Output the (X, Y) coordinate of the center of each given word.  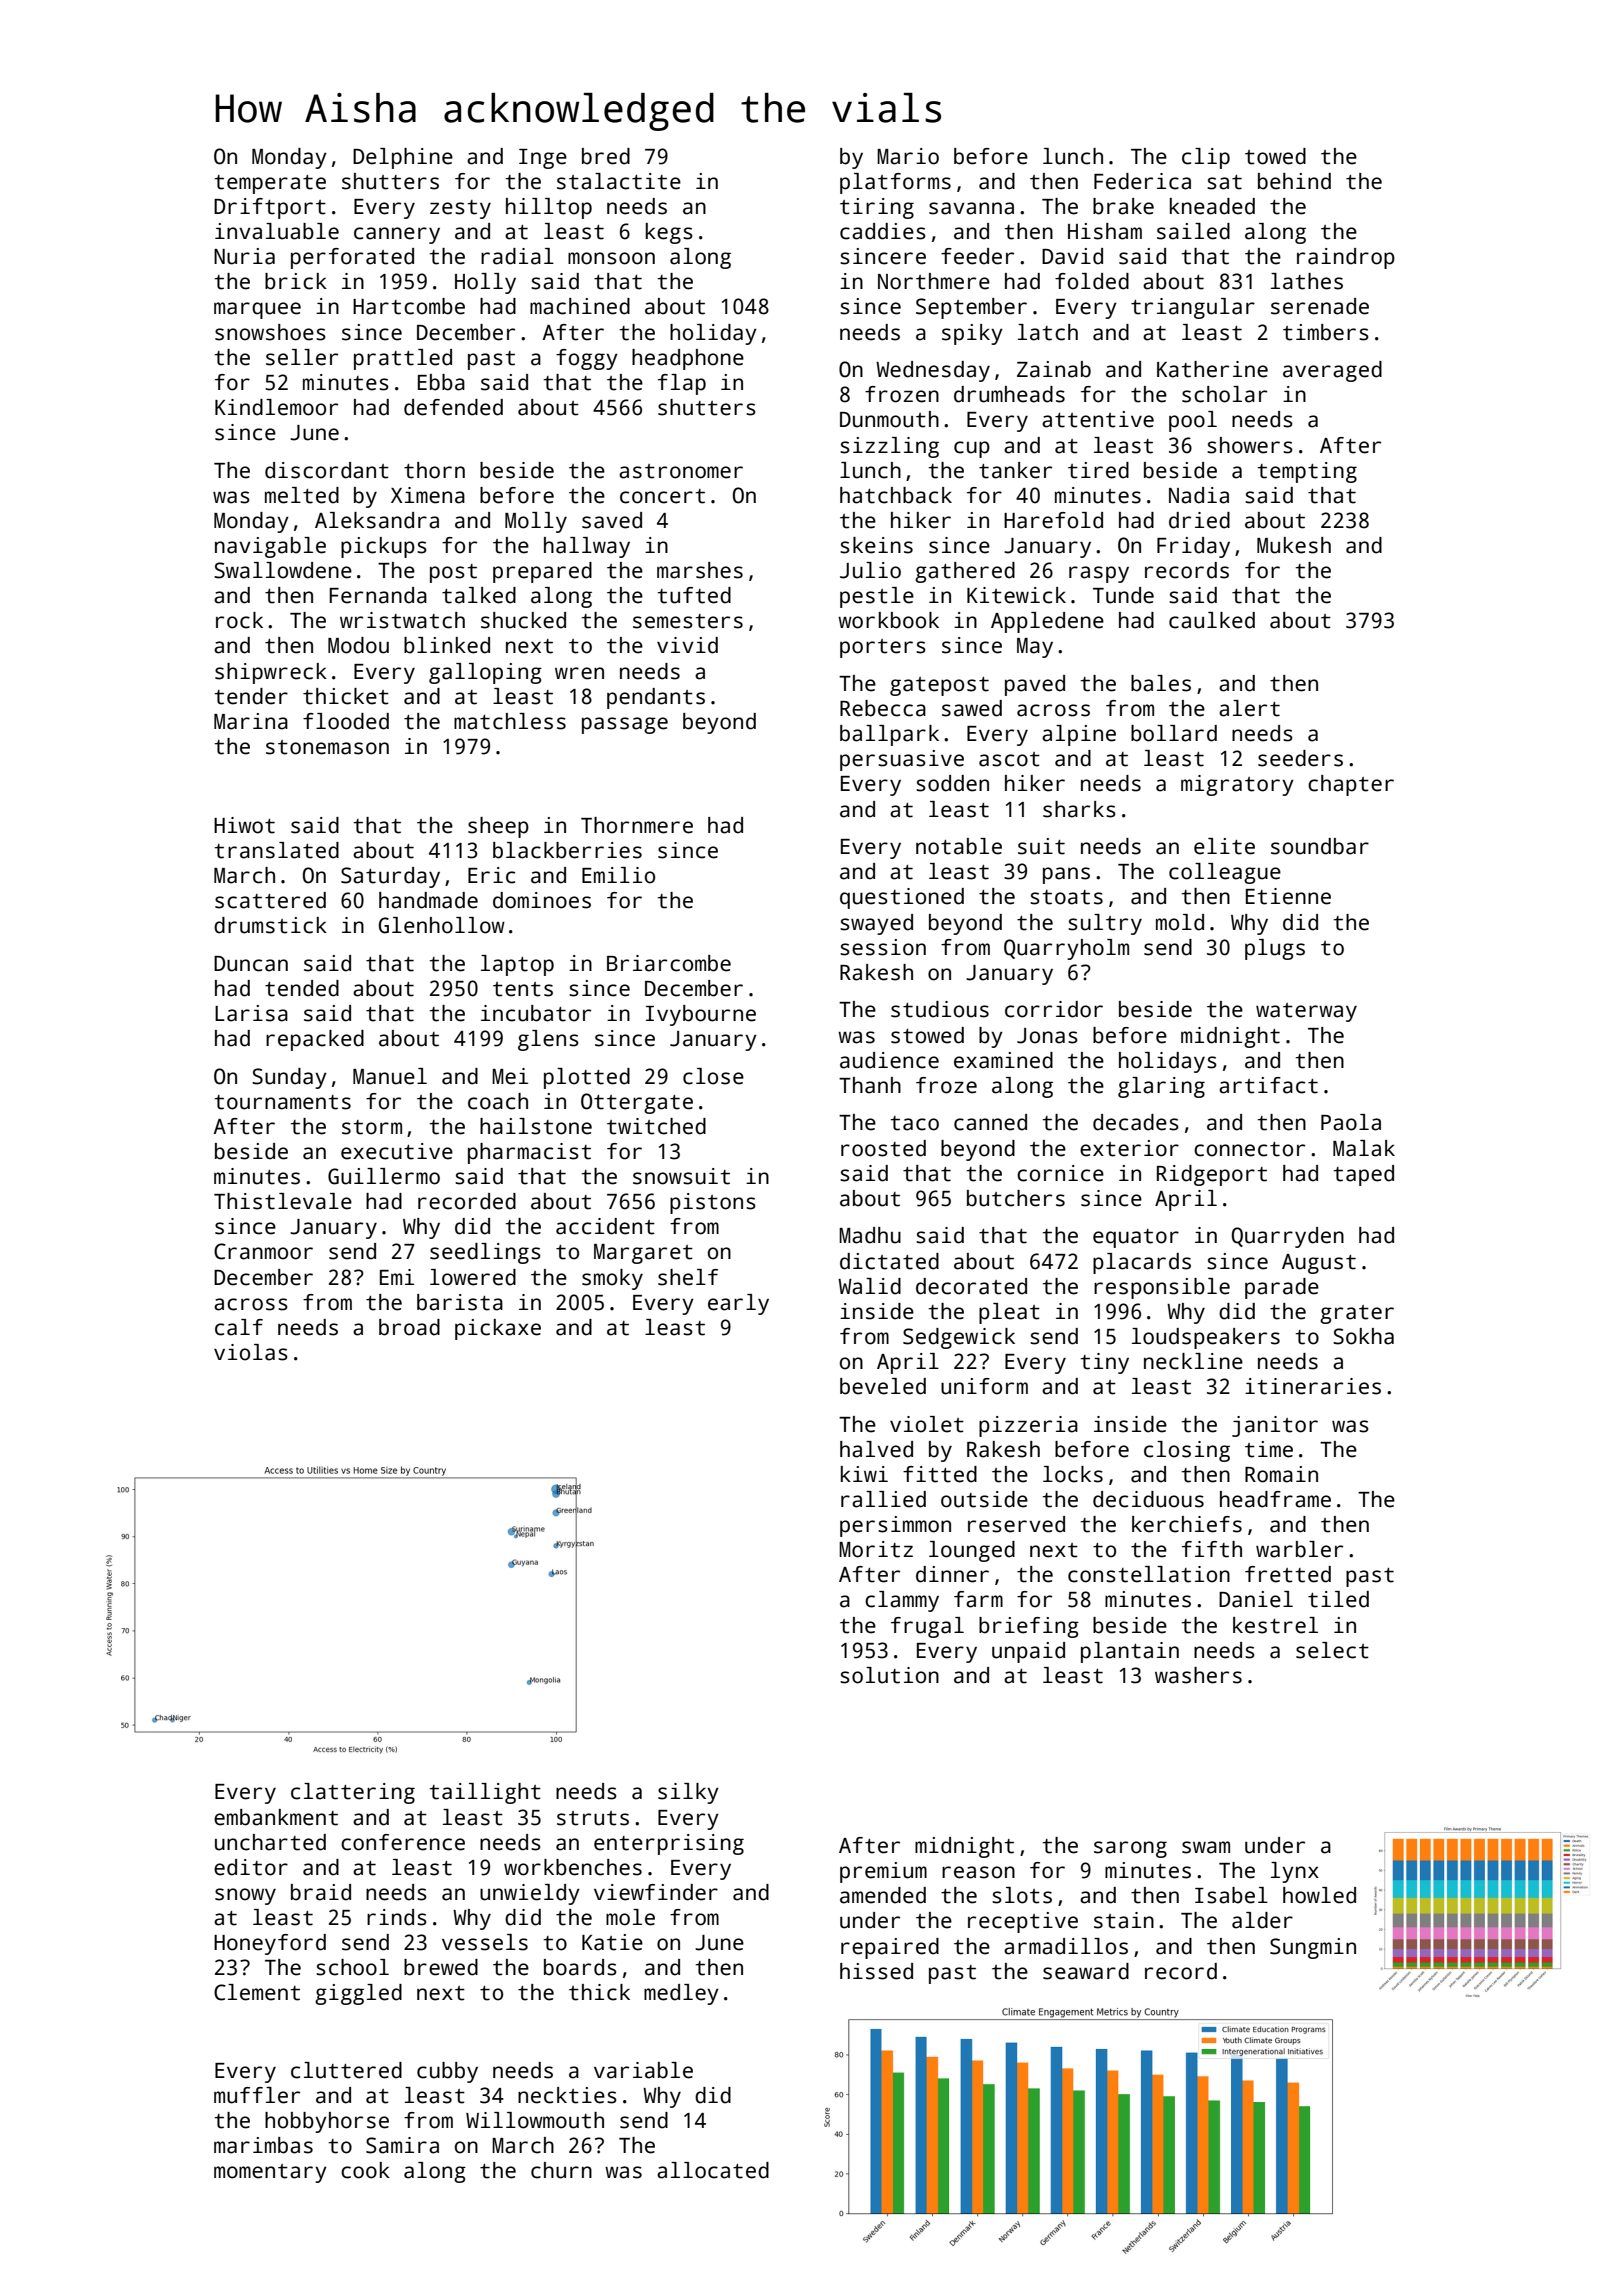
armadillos (1066, 1946)
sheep (498, 827)
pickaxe (498, 1329)
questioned (902, 898)
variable (643, 2070)
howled (1319, 1895)
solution (889, 1675)
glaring (1161, 1087)
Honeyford (270, 1944)
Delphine (403, 158)
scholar (1224, 394)
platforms (895, 183)
